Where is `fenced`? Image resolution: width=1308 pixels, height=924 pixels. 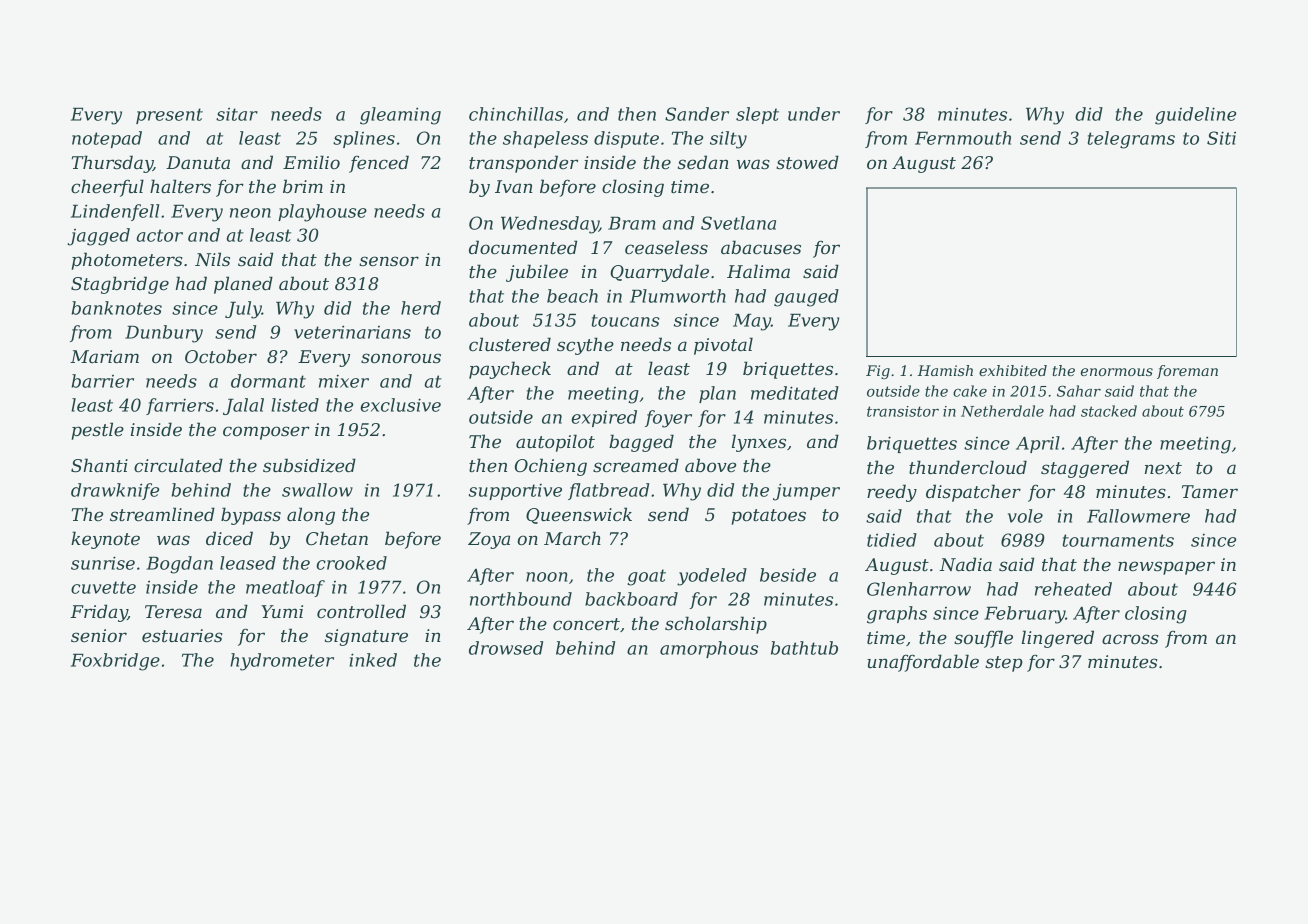
fenced is located at coordinates (379, 164).
